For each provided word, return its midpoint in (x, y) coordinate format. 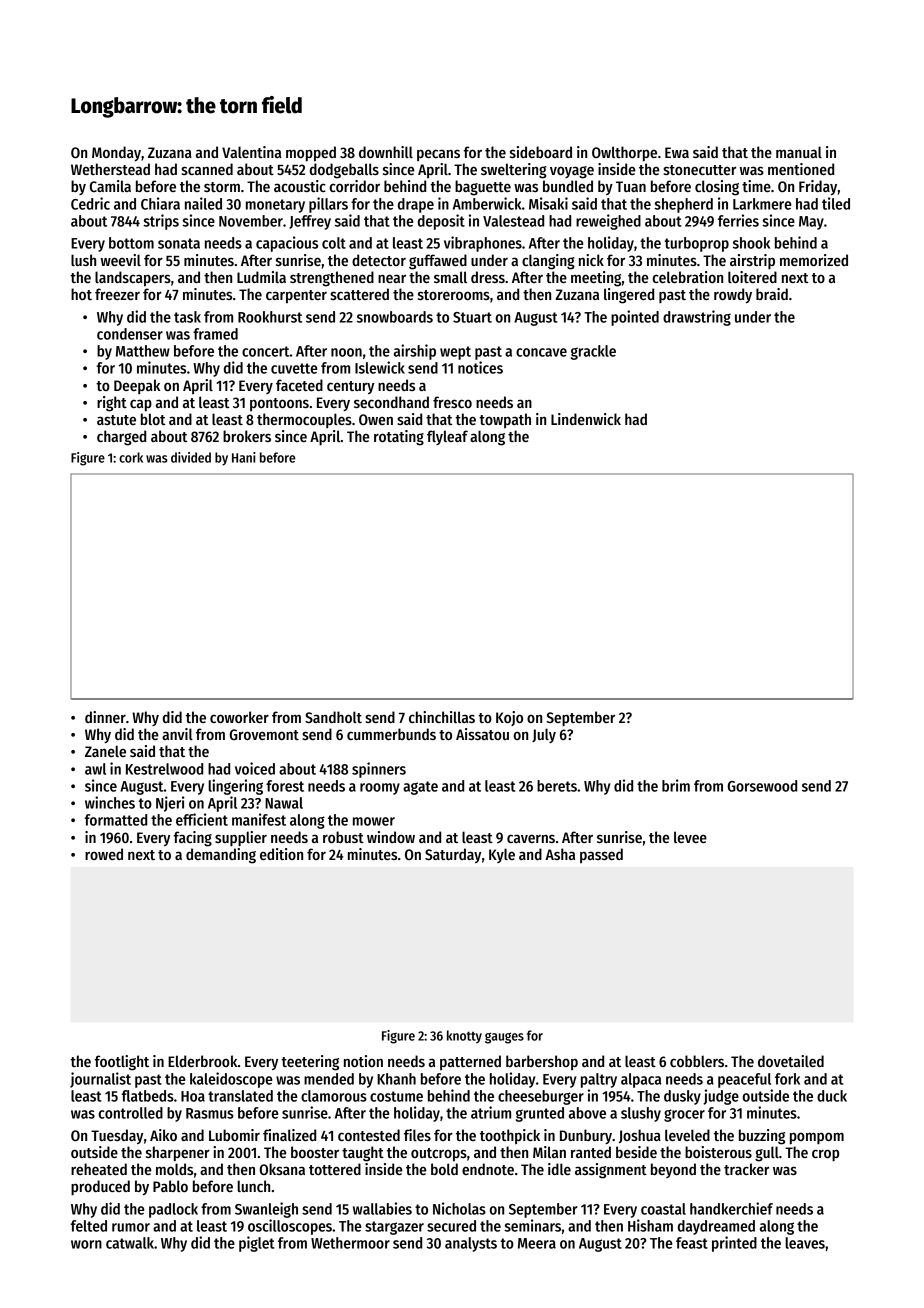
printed (734, 1244)
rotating (399, 438)
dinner (105, 717)
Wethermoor (350, 1243)
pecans (438, 155)
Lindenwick (586, 419)
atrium (491, 1112)
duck (832, 1096)
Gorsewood (762, 786)
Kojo (509, 718)
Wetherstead (110, 169)
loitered (752, 277)
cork (131, 457)
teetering (310, 1063)
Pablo (170, 1186)
